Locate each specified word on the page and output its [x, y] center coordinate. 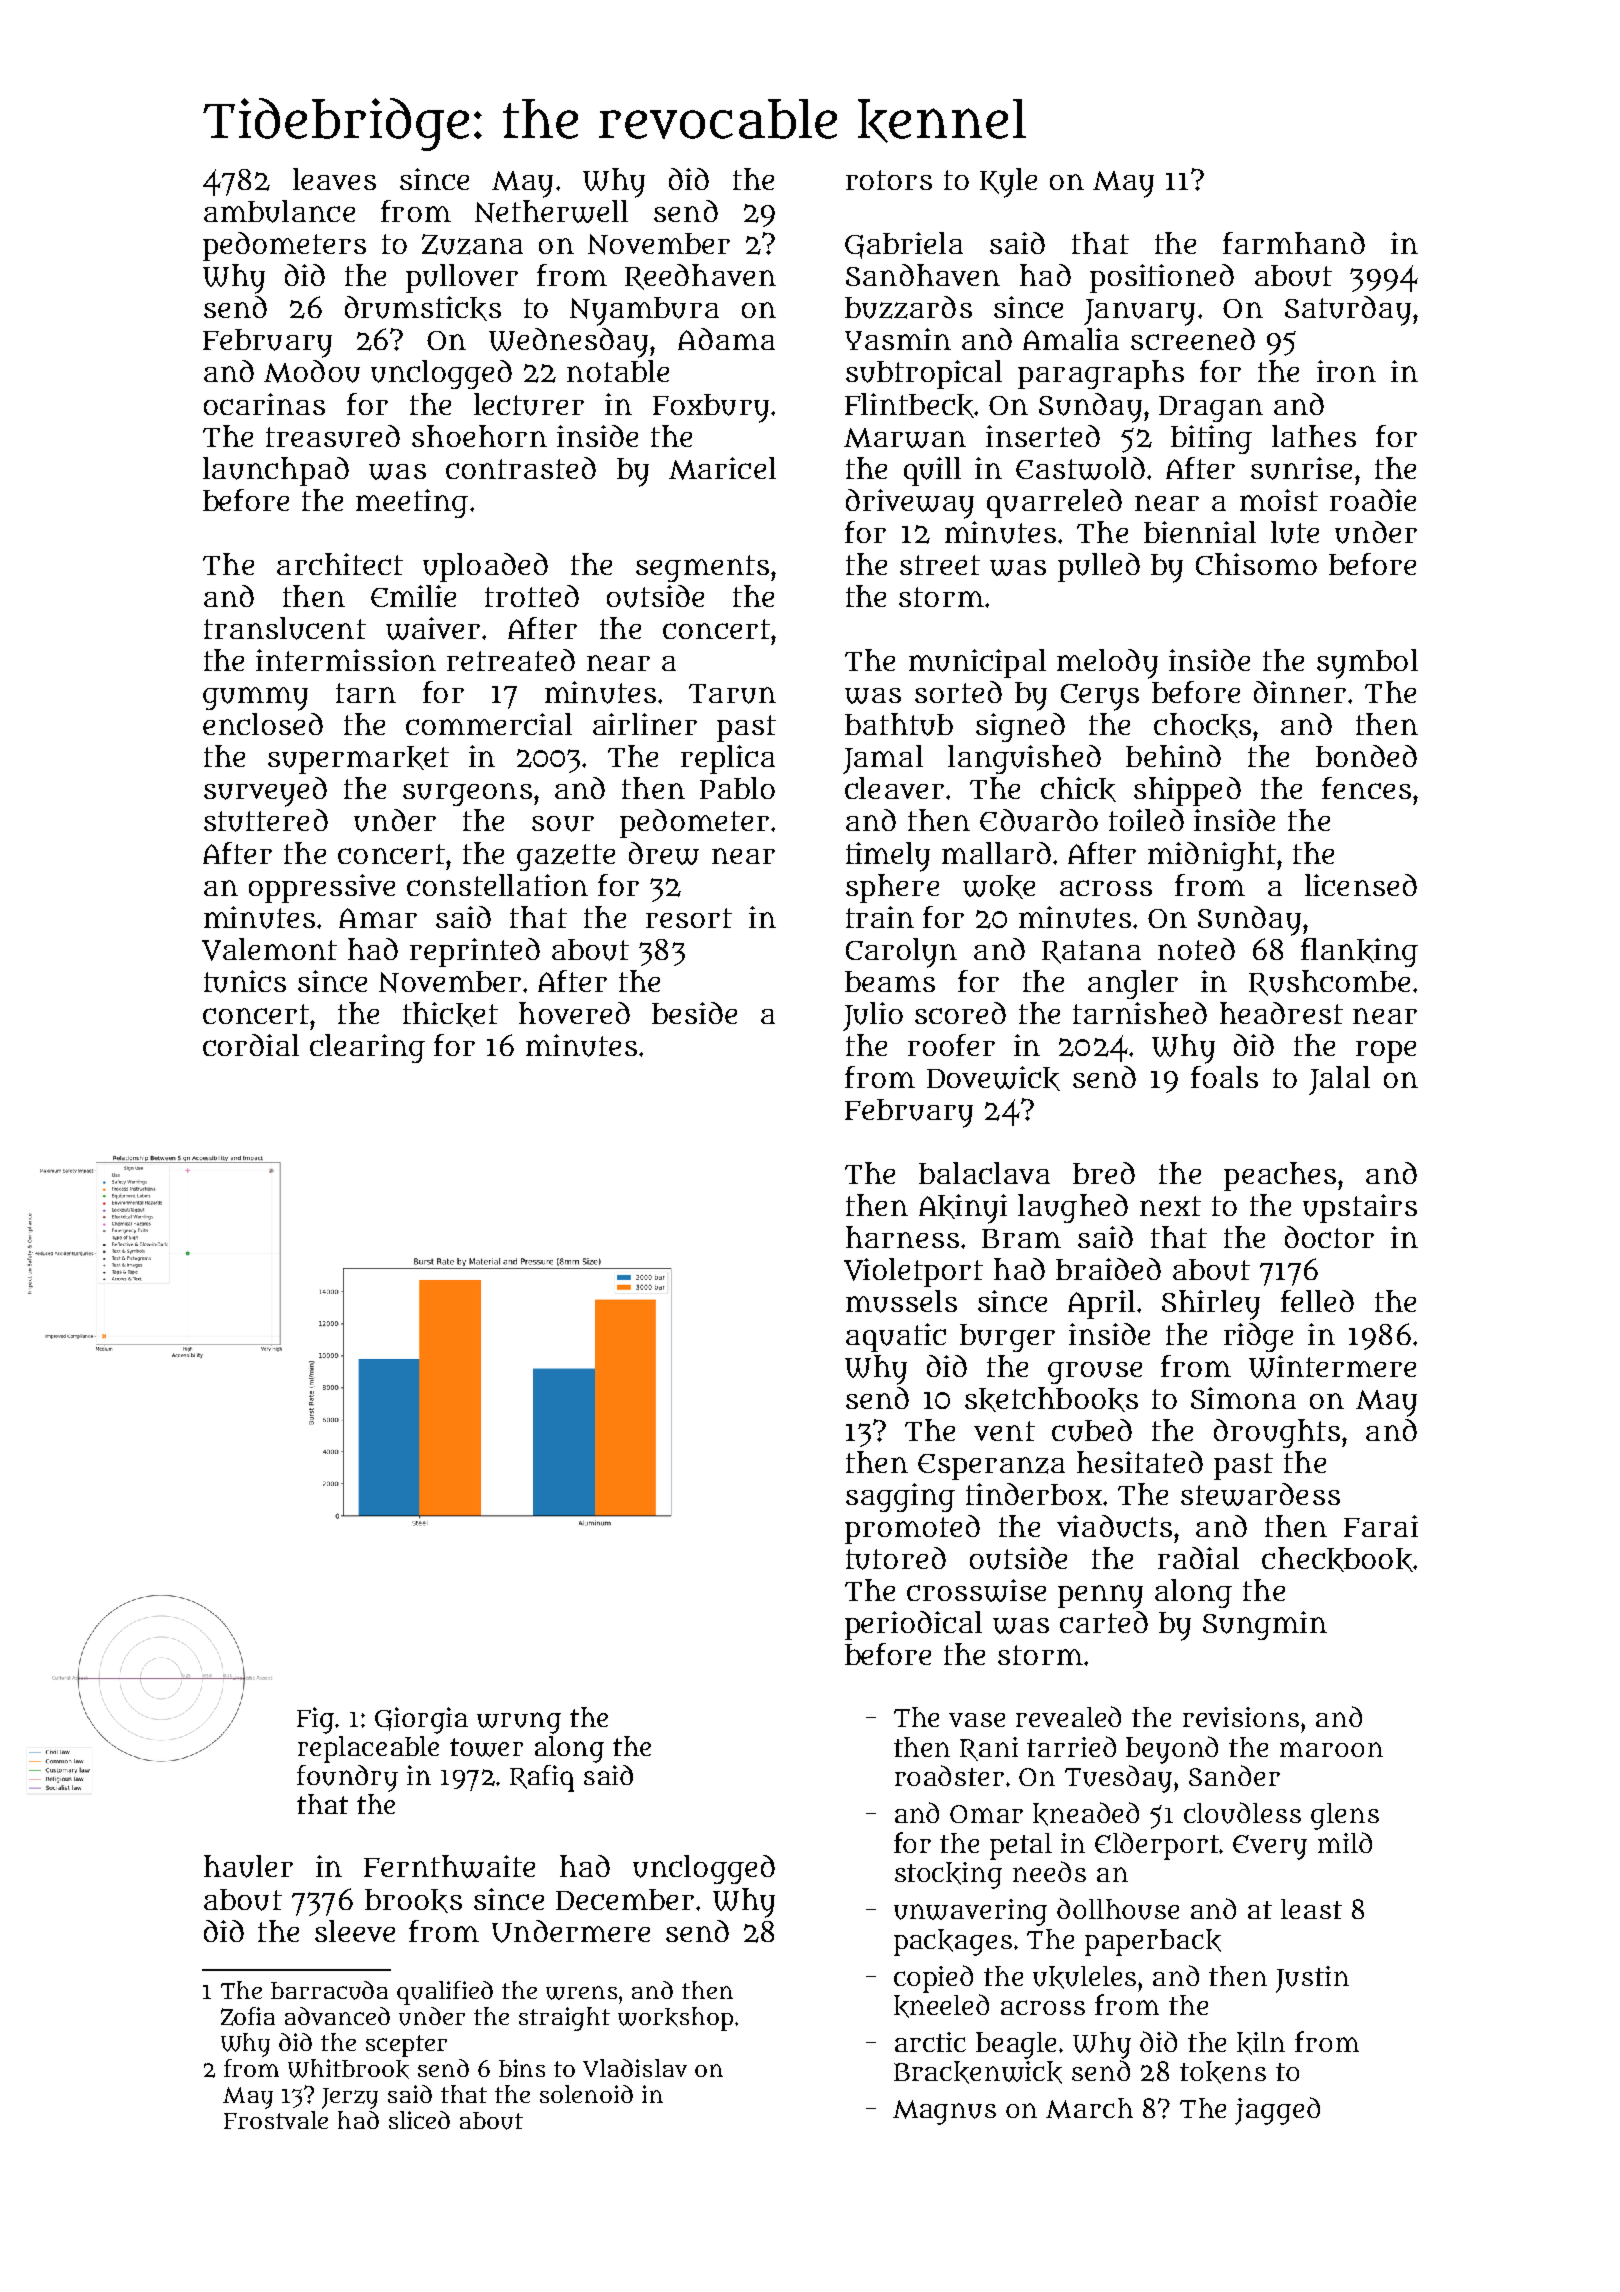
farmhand [1294, 243]
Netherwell [551, 211]
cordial [251, 1045]
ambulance [279, 211]
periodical [913, 1625]
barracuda [329, 1990]
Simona [1243, 1398]
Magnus [944, 2112]
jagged [1277, 2111]
